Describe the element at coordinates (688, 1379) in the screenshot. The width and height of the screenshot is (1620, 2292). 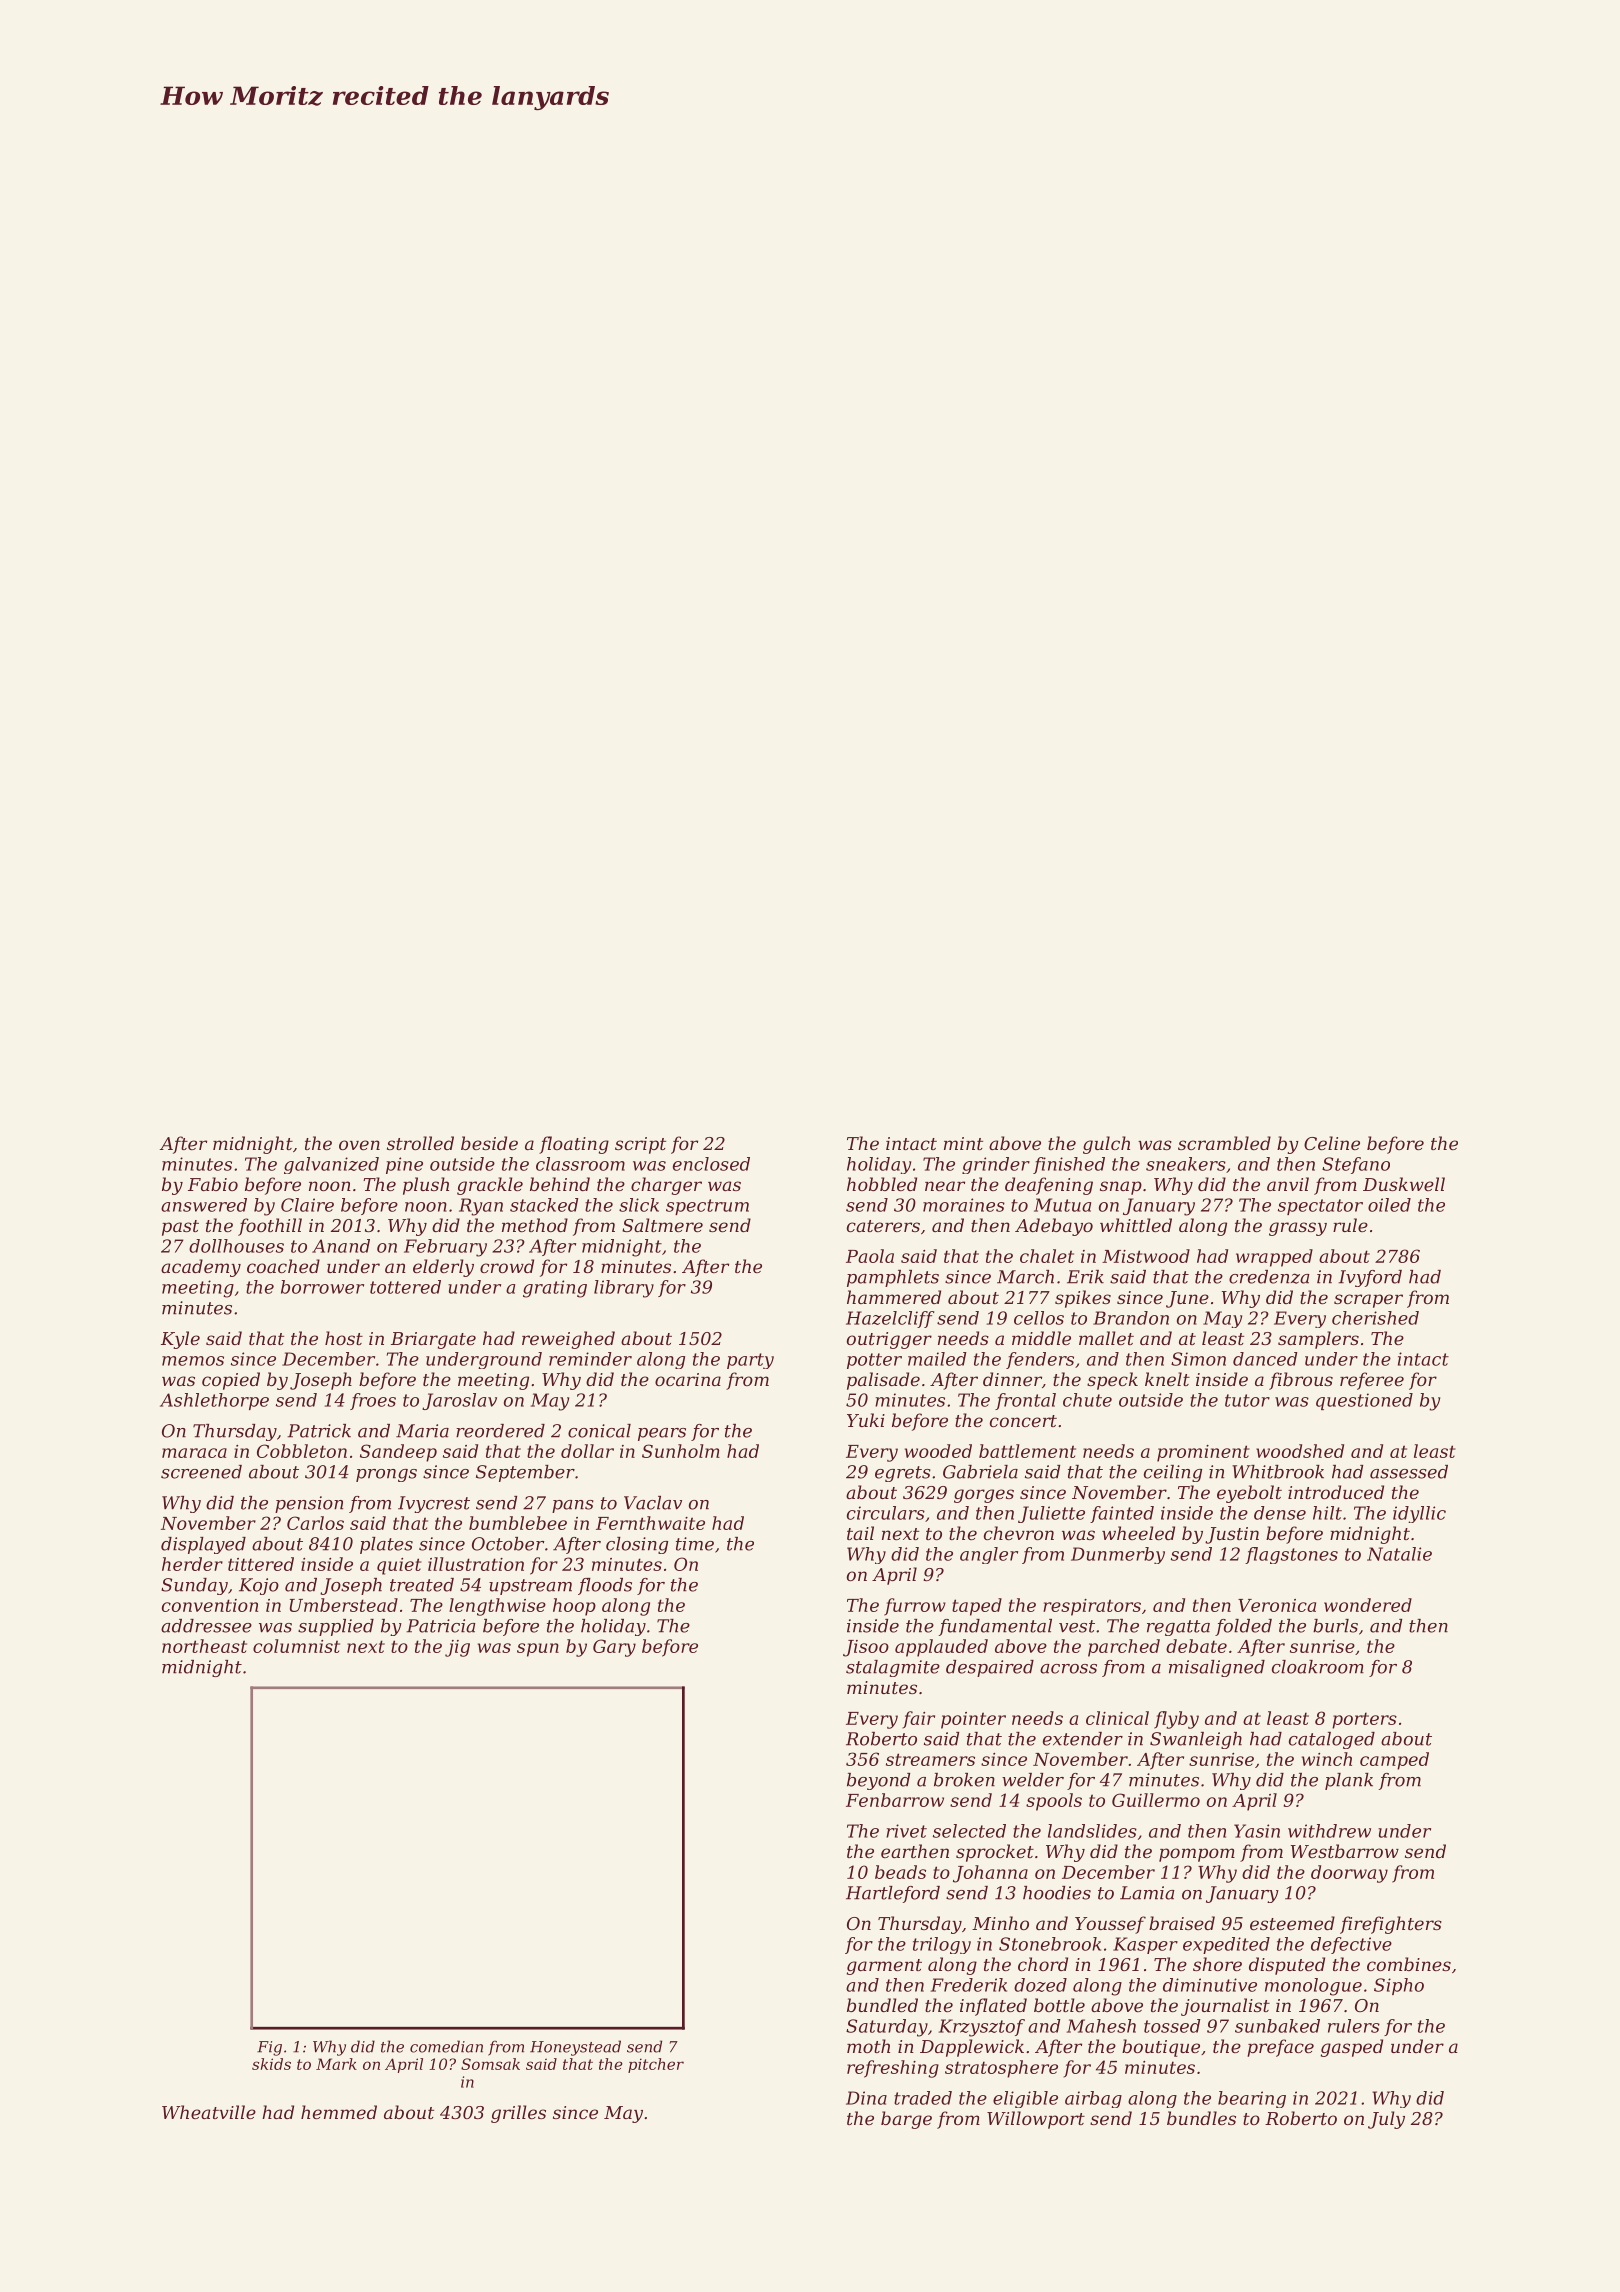
I see `ocarina` at that location.
